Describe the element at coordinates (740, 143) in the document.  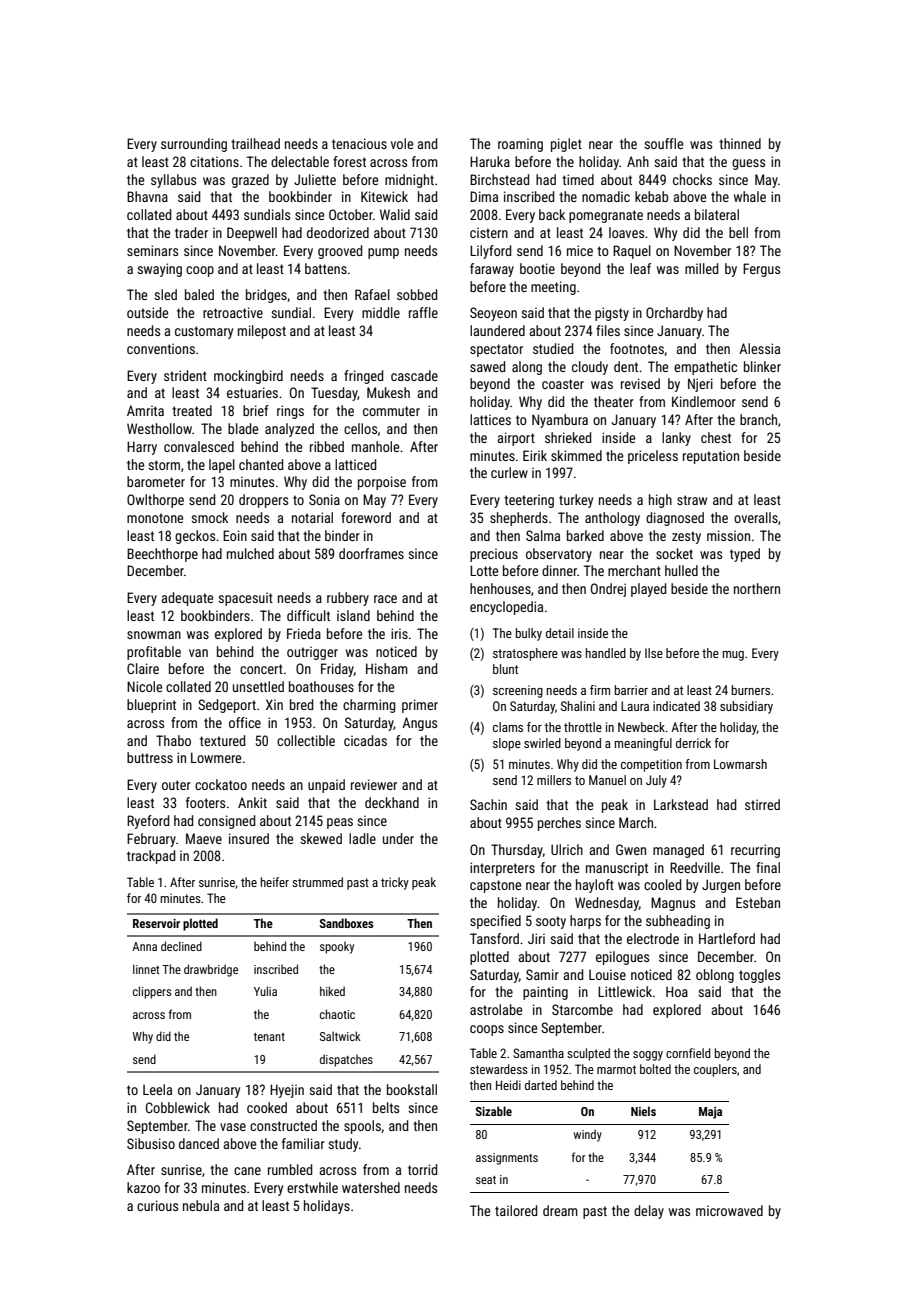
I see `thinned` at that location.
